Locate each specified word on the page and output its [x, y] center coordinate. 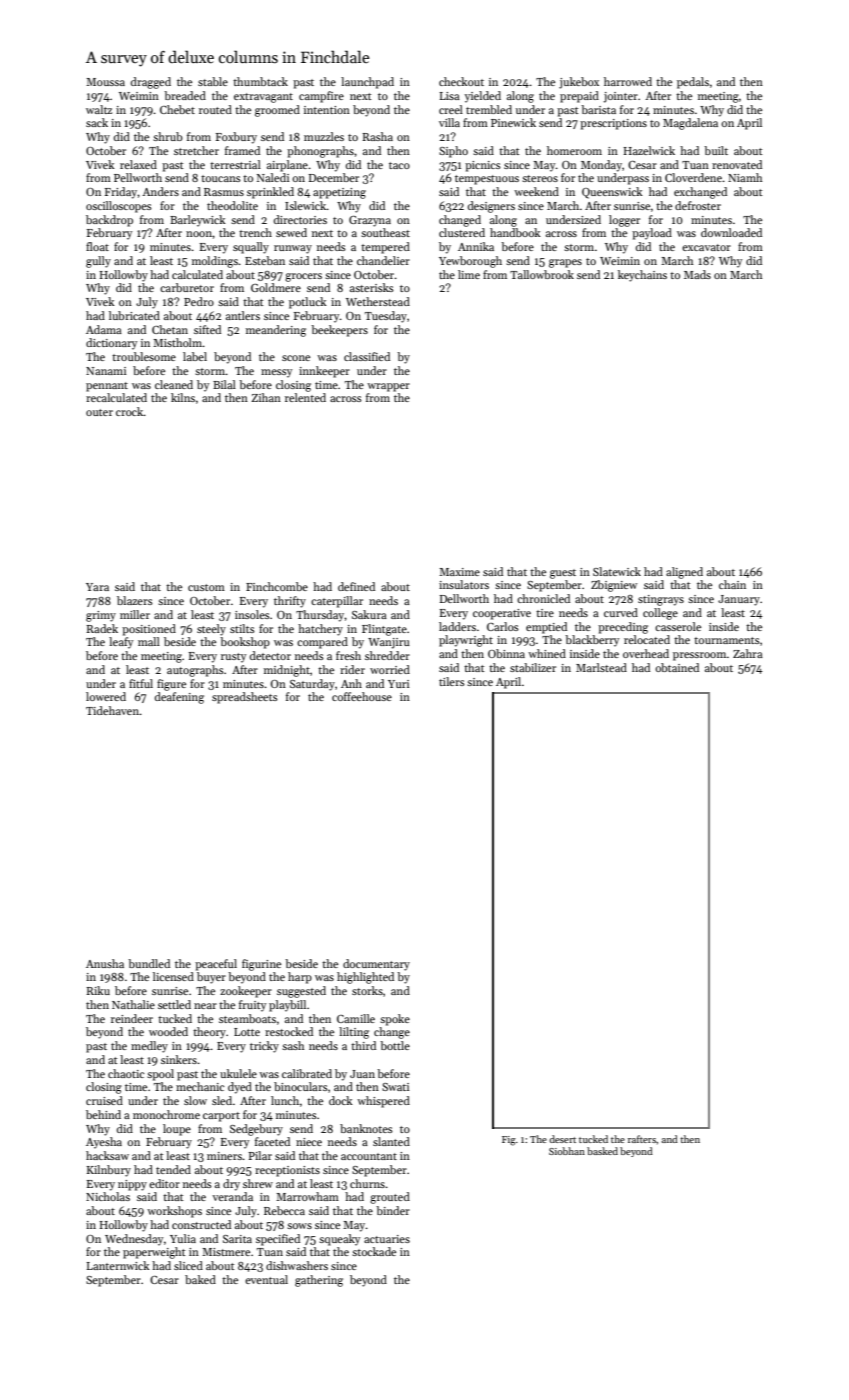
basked [602, 1151]
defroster [698, 205]
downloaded [731, 232]
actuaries [387, 1239]
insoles [252, 614]
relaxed [138, 164]
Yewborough [470, 262]
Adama [104, 329]
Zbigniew [614, 586]
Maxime [459, 572]
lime [469, 274]
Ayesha [104, 1143]
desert [562, 1139]
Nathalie [133, 1004]
